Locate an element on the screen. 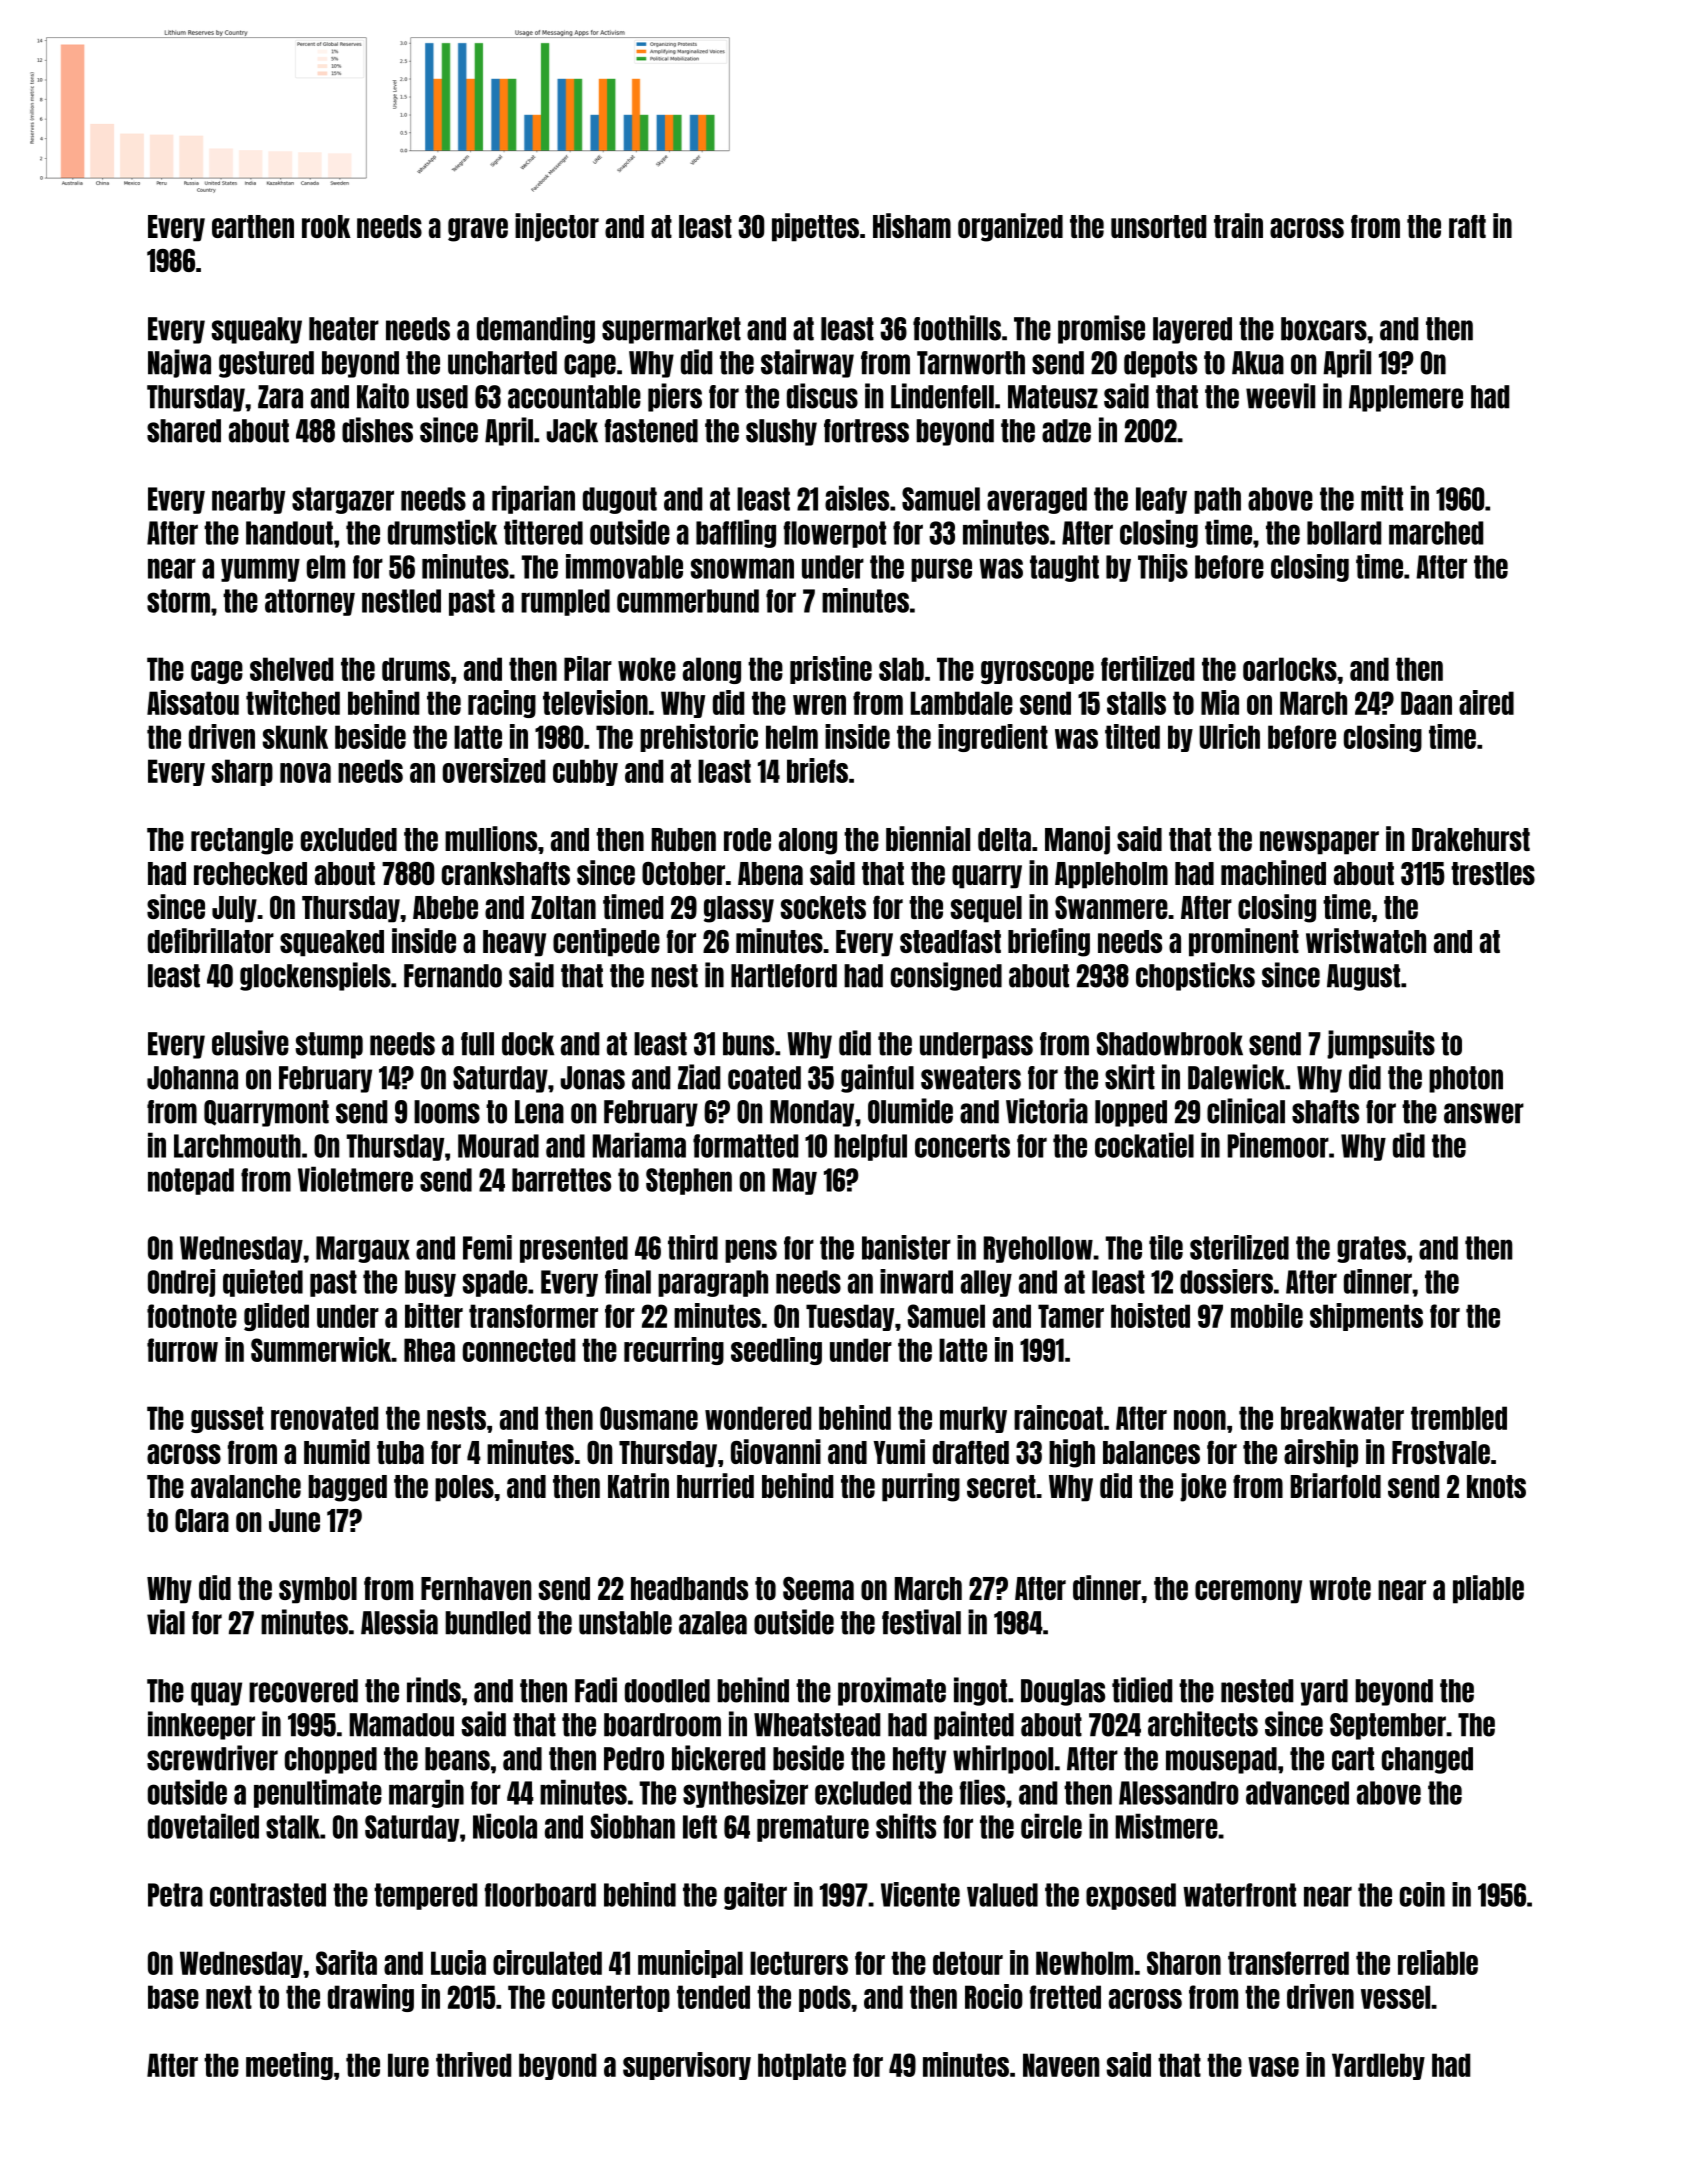  stargazer is located at coordinates (343, 500).
